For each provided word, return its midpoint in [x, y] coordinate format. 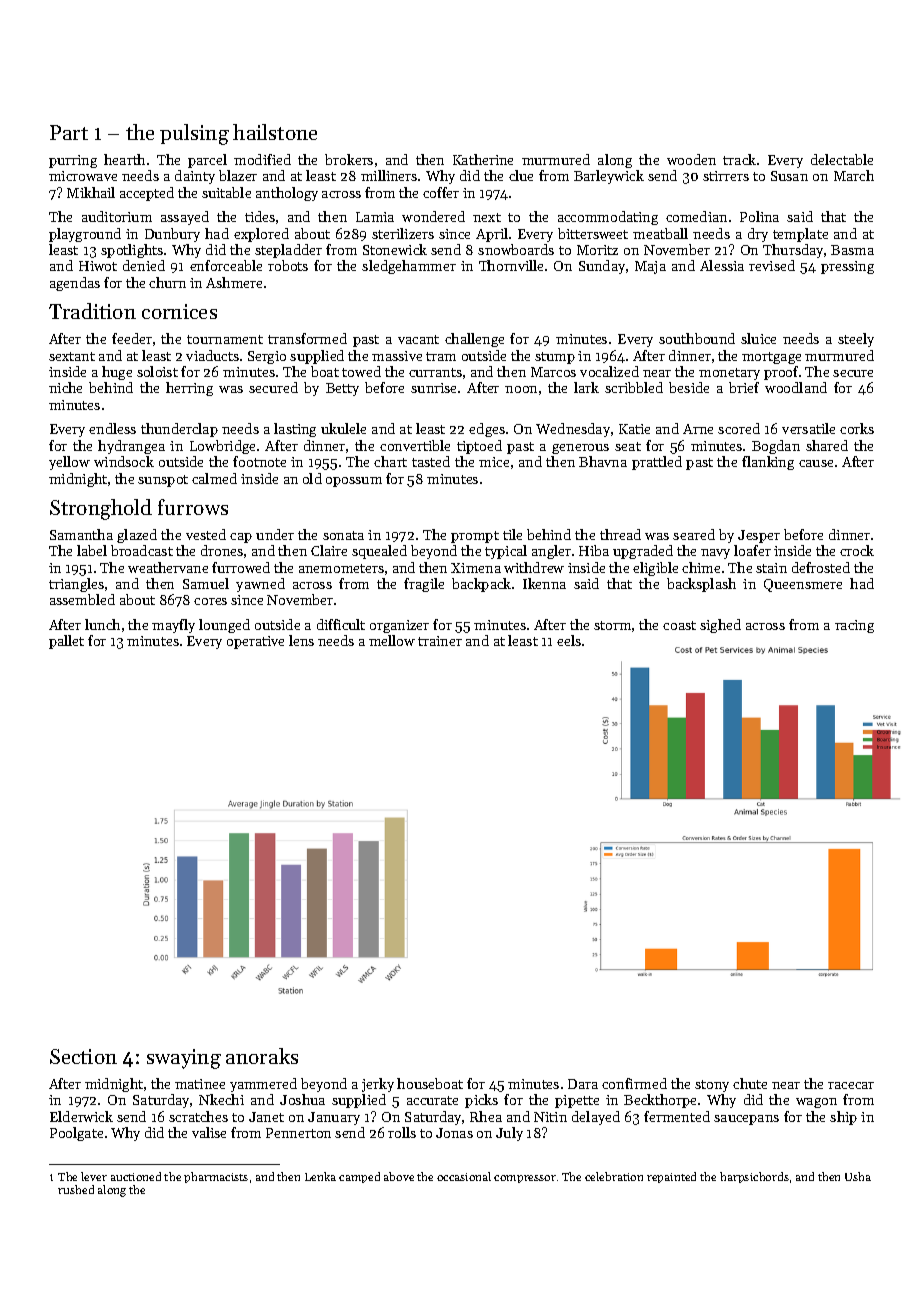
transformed [307, 338]
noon [521, 389]
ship [843, 1118]
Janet [266, 1117]
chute [750, 1083]
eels [569, 640]
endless [112, 428]
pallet [66, 642]
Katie [634, 429]
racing [854, 626]
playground [85, 235]
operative [255, 642]
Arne [698, 429]
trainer [440, 641]
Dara [583, 1084]
